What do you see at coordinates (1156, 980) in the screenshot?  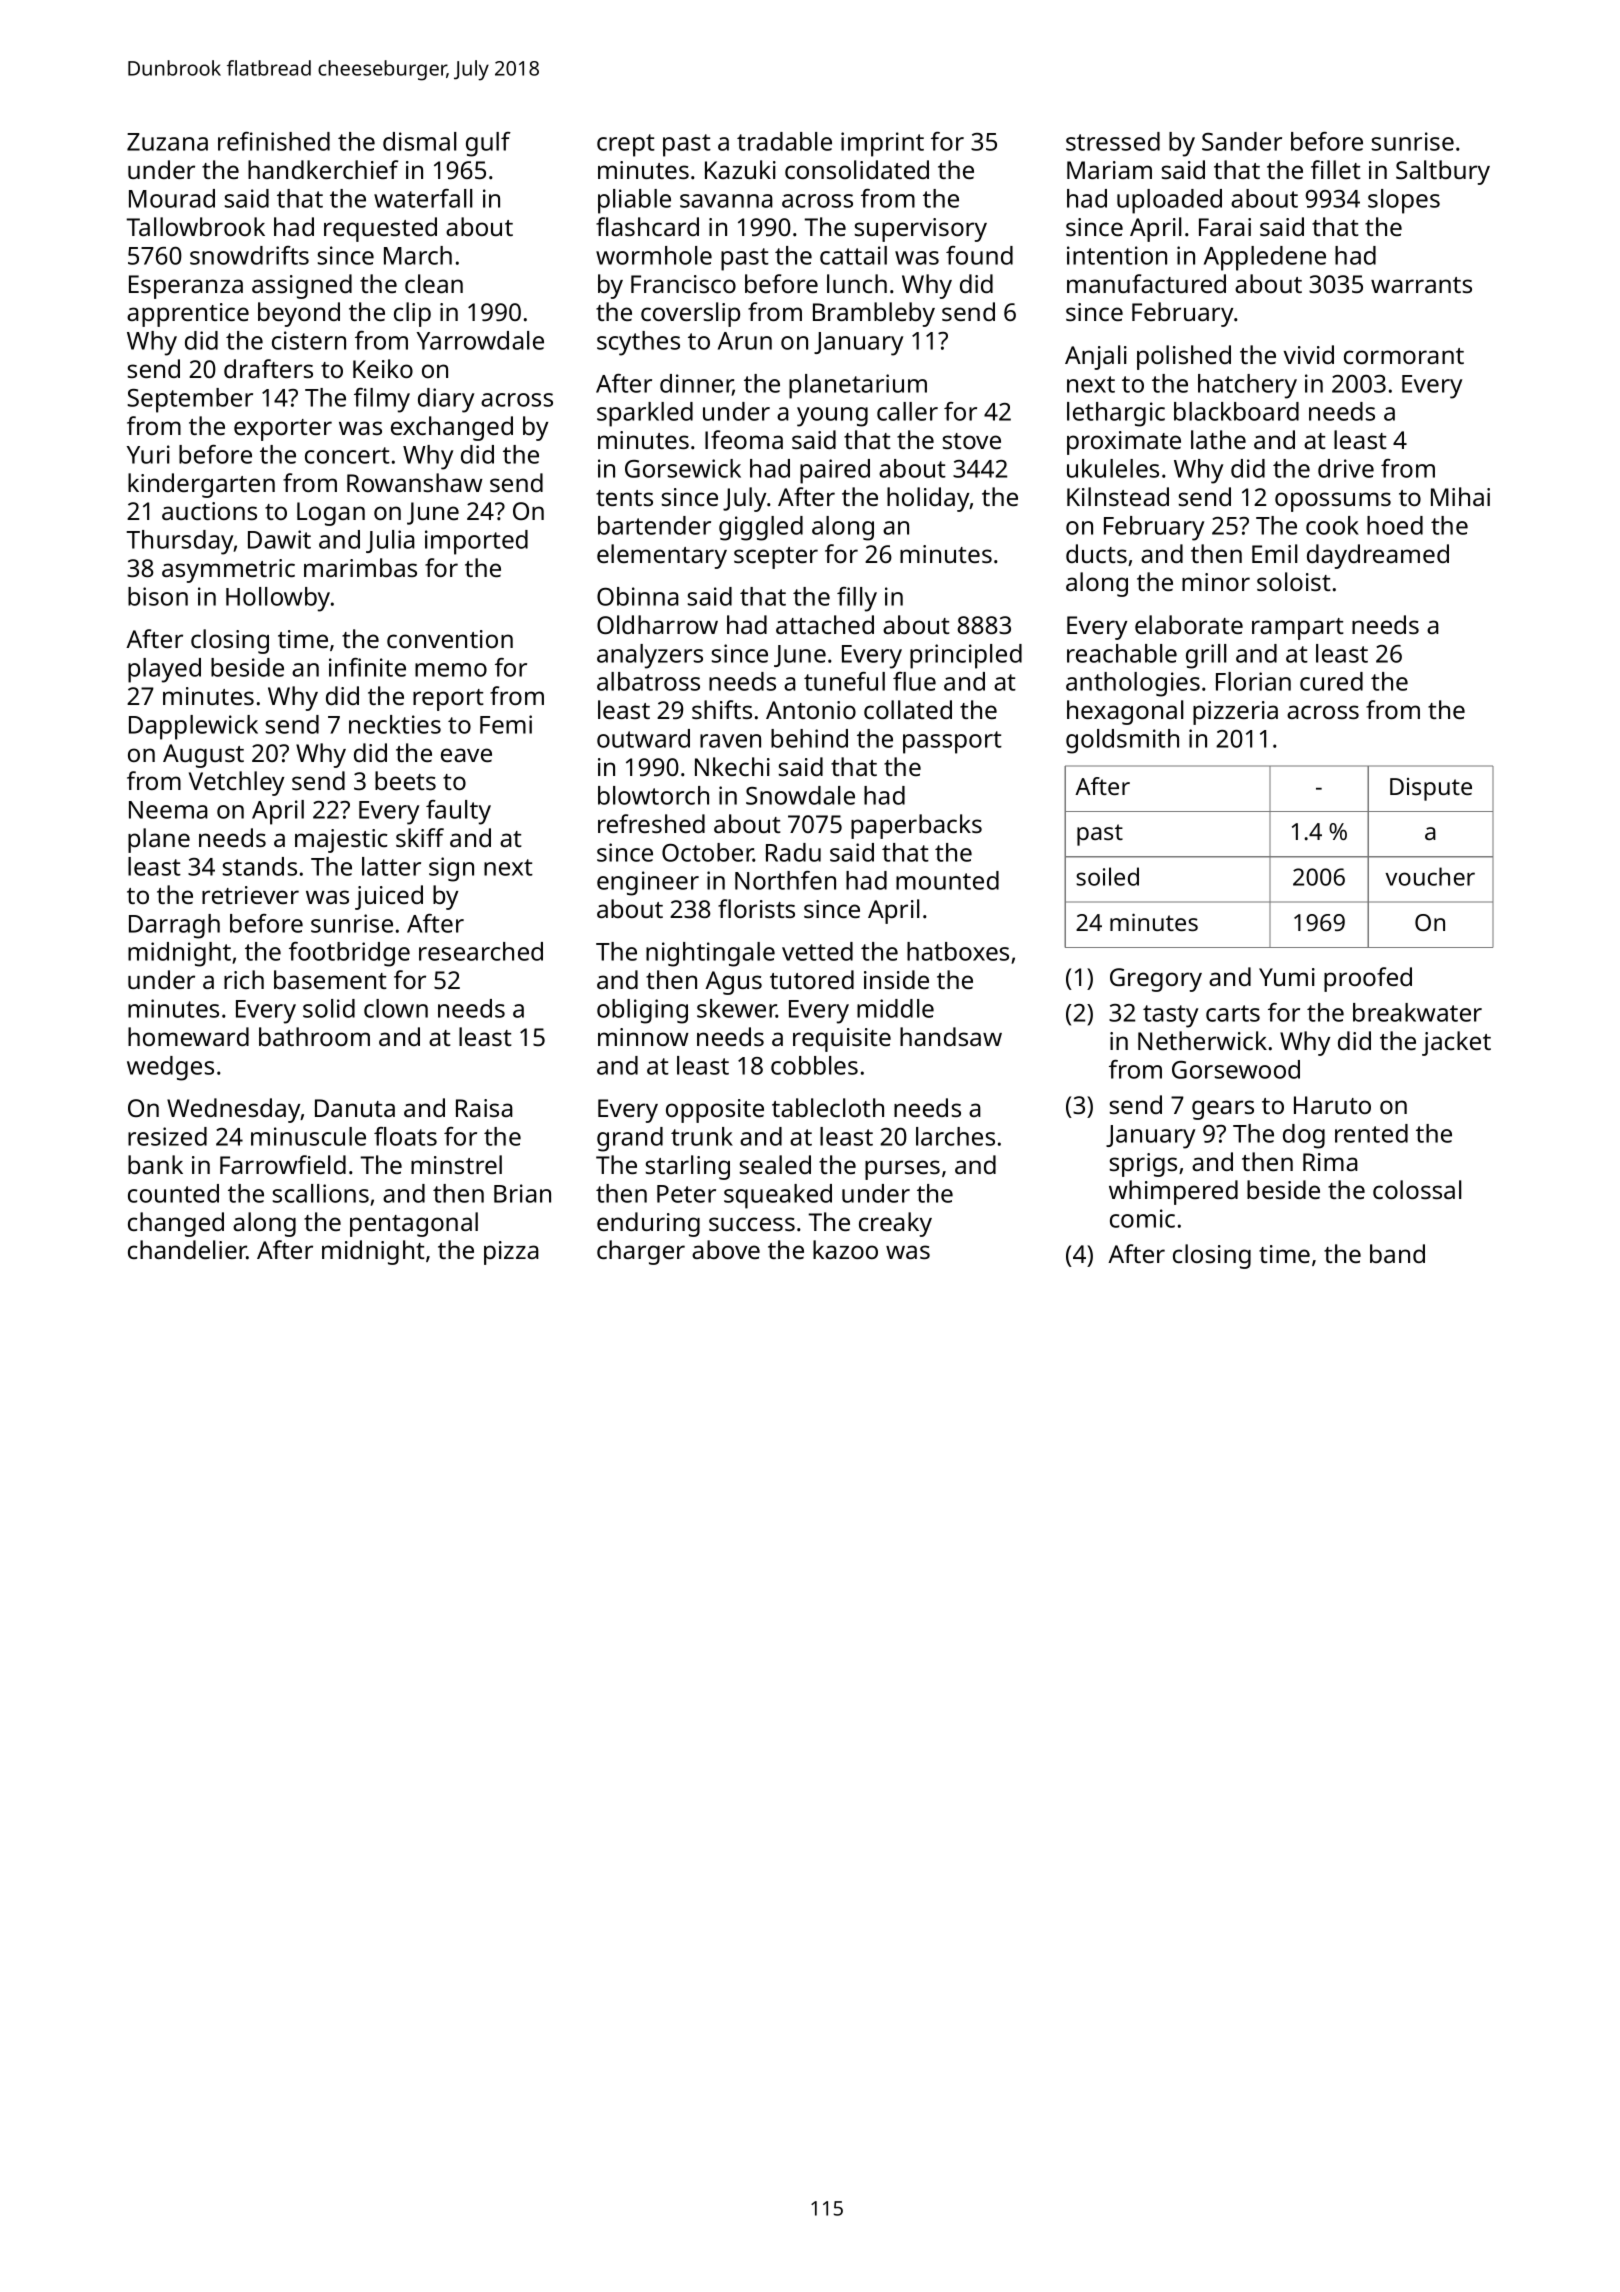 I see `Gregory` at bounding box center [1156, 980].
